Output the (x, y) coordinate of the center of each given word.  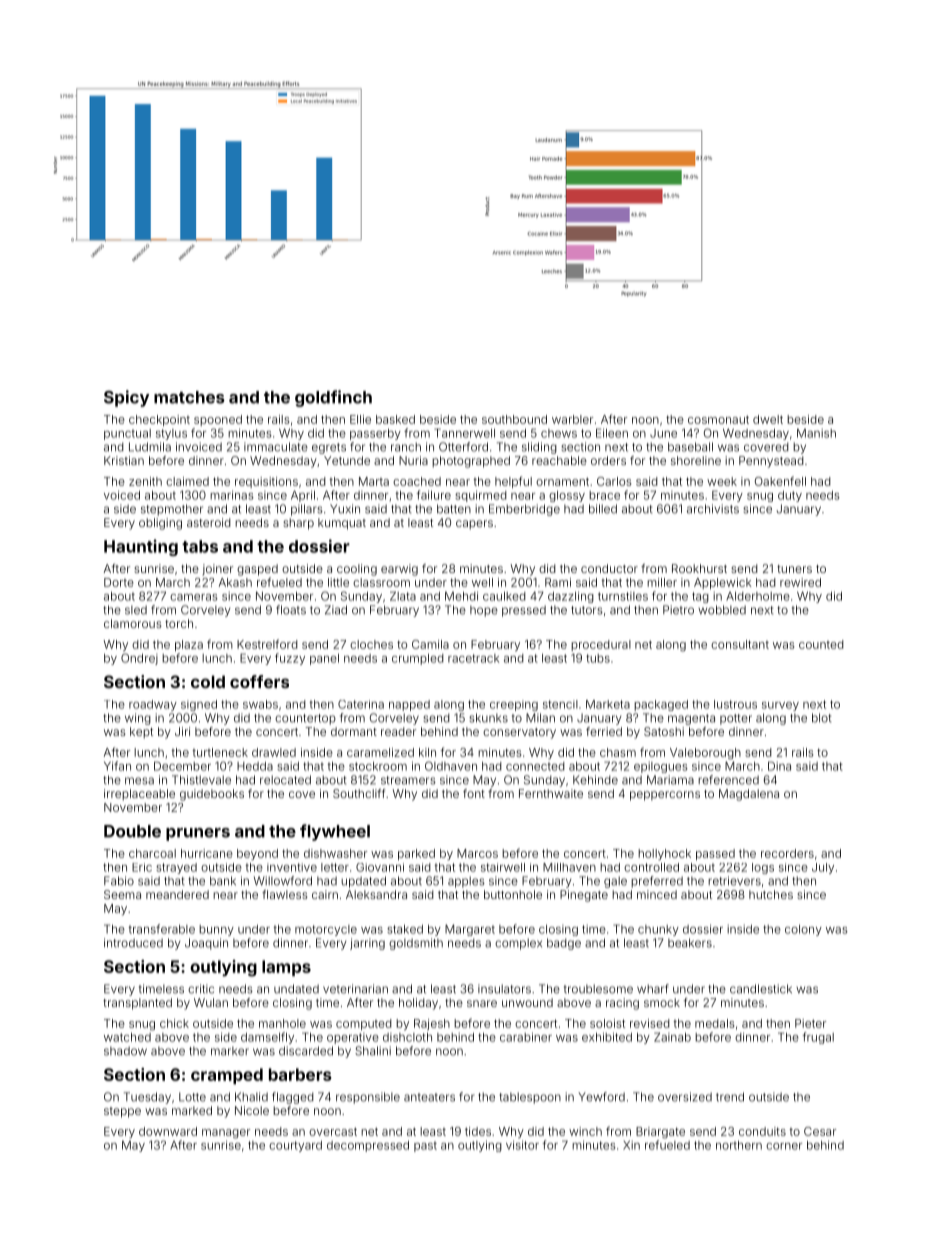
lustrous (735, 704)
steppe (122, 1112)
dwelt (768, 419)
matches (189, 397)
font (474, 793)
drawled (274, 752)
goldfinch (333, 398)
